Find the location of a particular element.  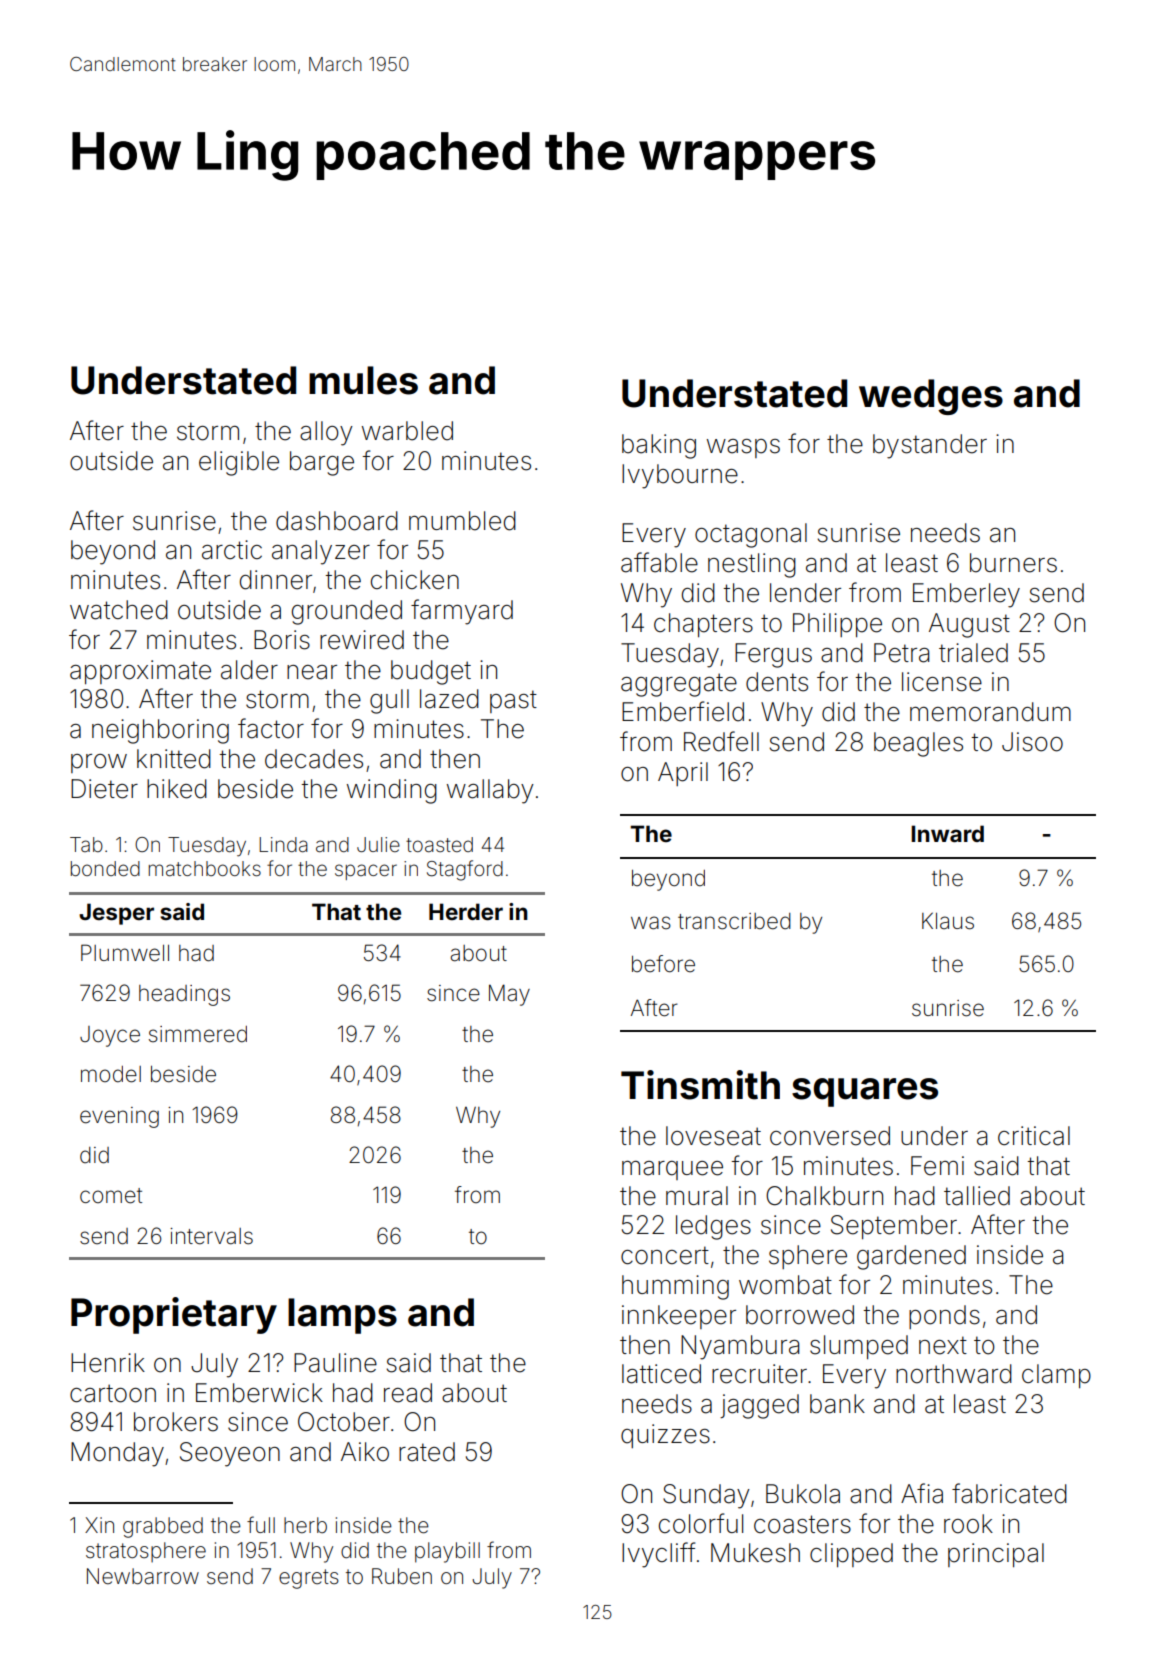

May is located at coordinates (509, 995).
